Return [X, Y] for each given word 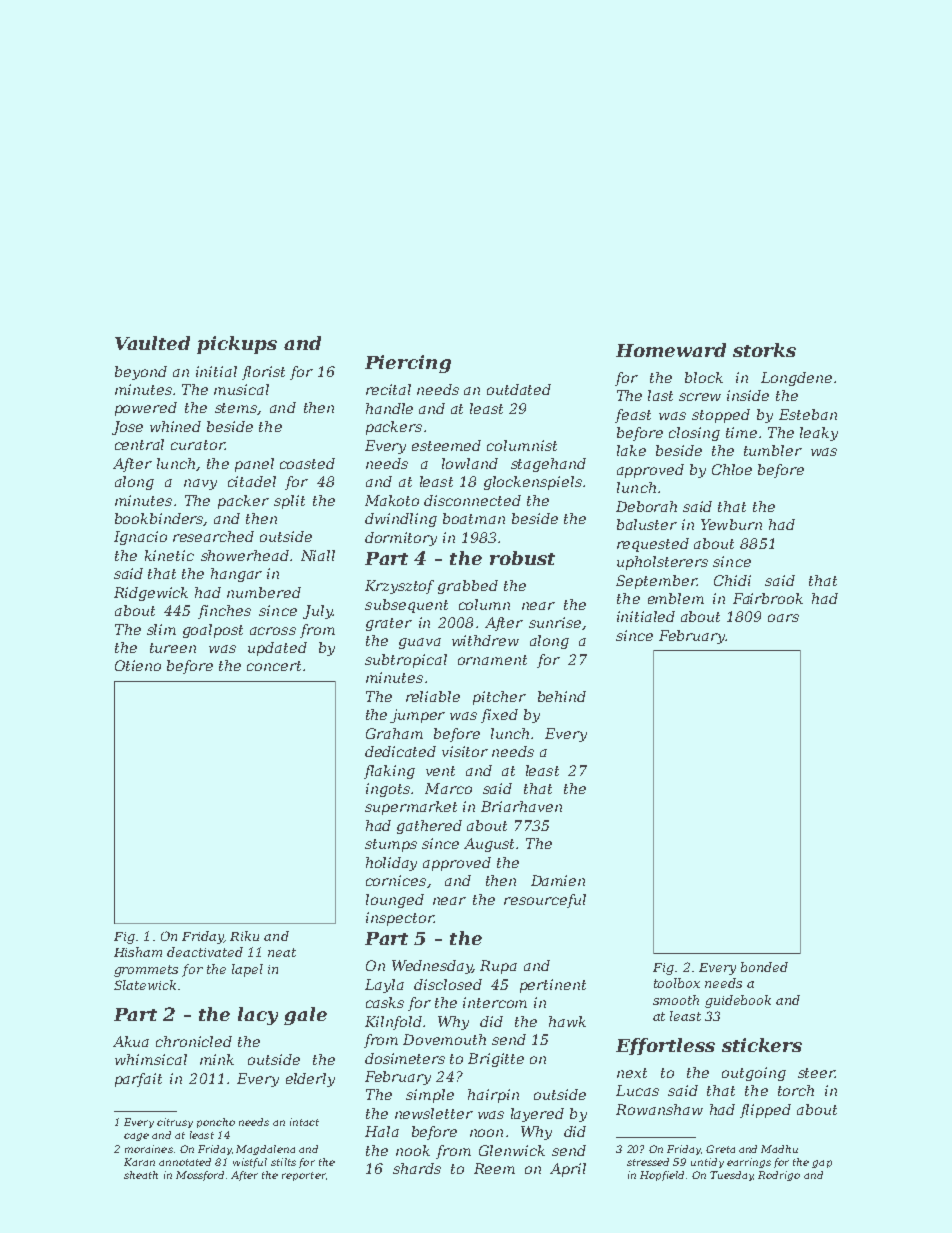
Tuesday [731, 1176]
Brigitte [496, 1060]
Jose [127, 428]
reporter [303, 1176]
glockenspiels [533, 483]
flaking [389, 772]
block [704, 377]
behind [562, 696]
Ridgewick [151, 594]
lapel [247, 970]
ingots [388, 790]
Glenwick [512, 1150]
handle [389, 408]
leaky [819, 434]
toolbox [677, 983]
